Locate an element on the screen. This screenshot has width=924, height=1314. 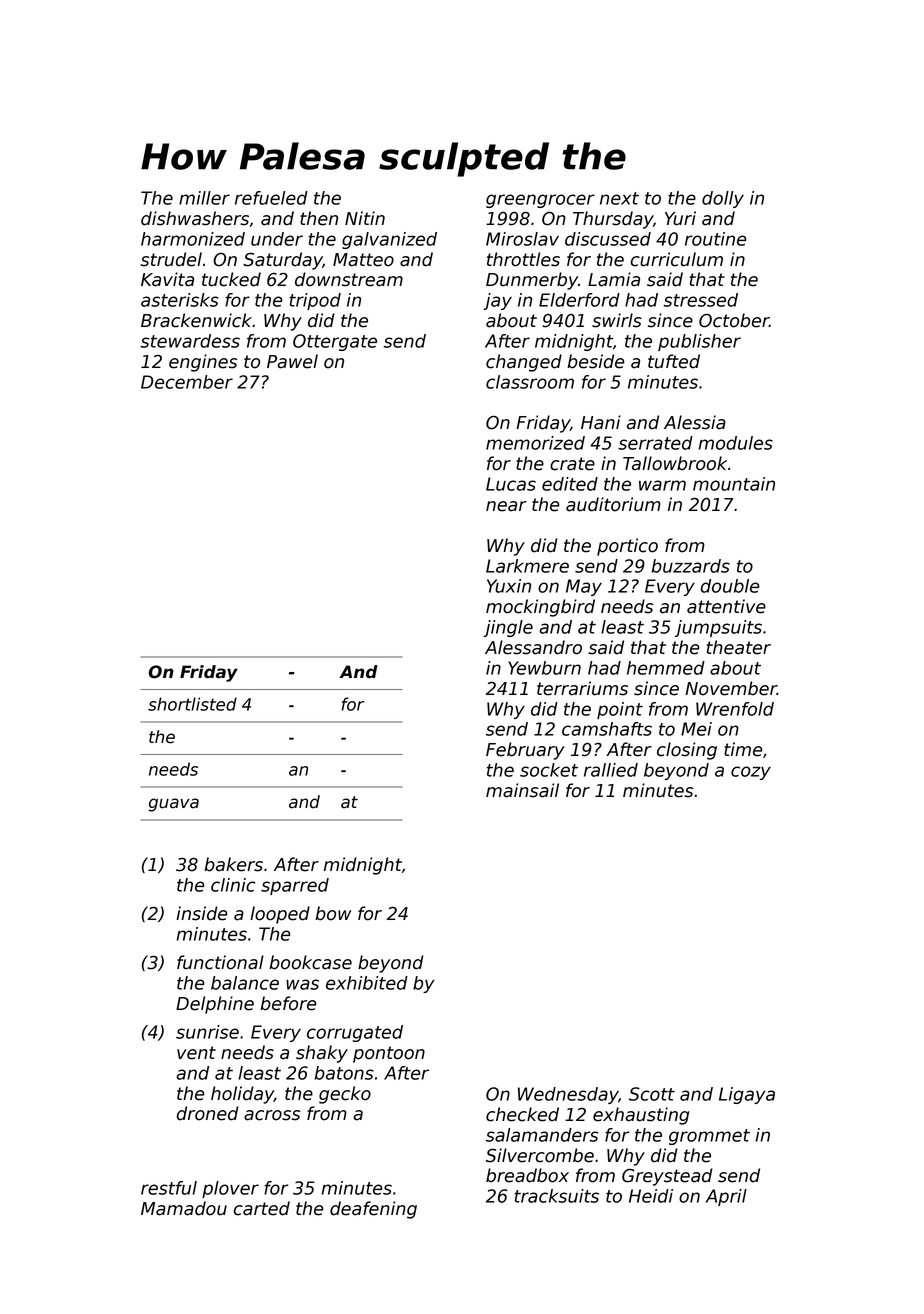
exhibited is located at coordinates (367, 983).
